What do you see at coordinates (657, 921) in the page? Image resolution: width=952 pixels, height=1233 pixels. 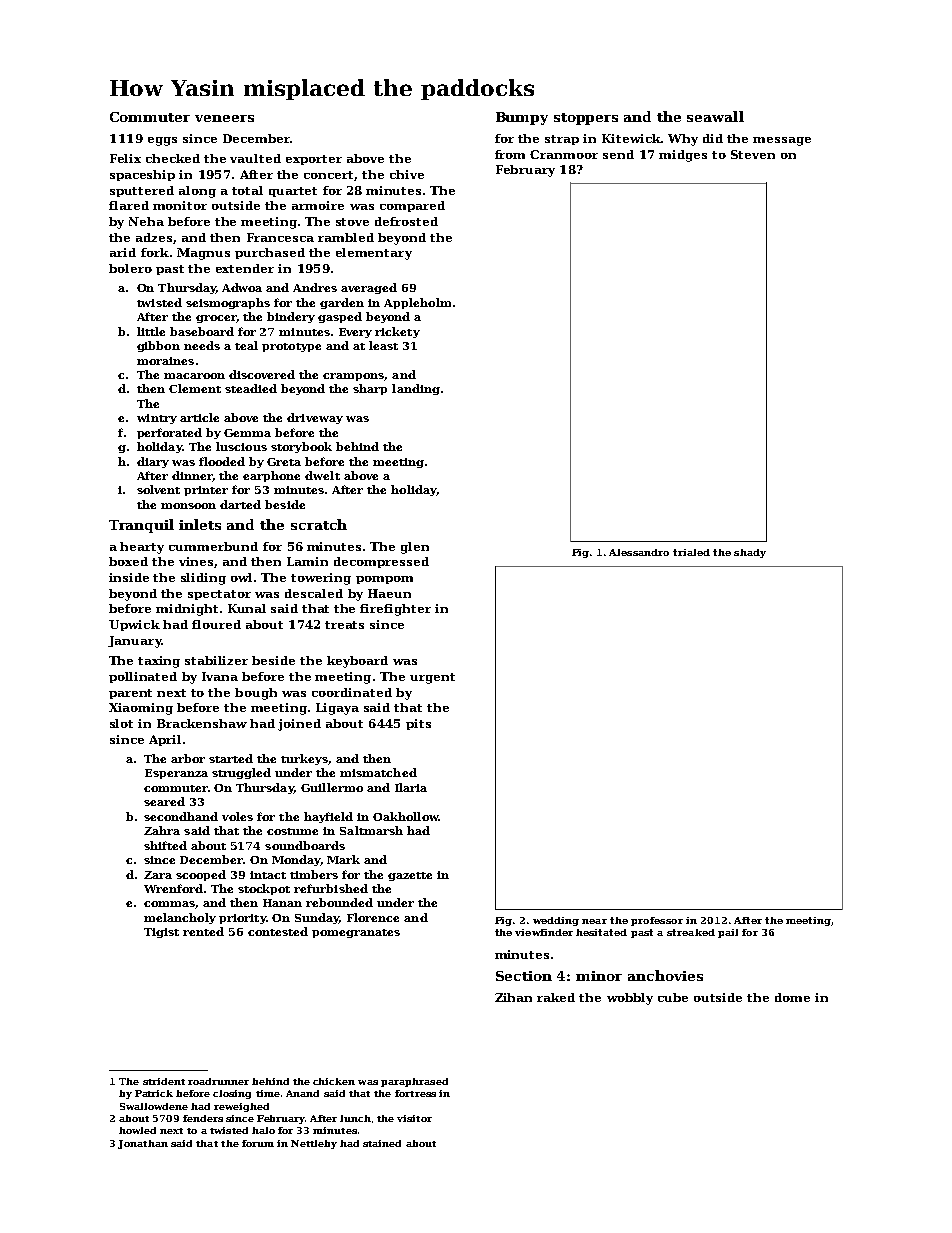 I see `professor` at bounding box center [657, 921].
